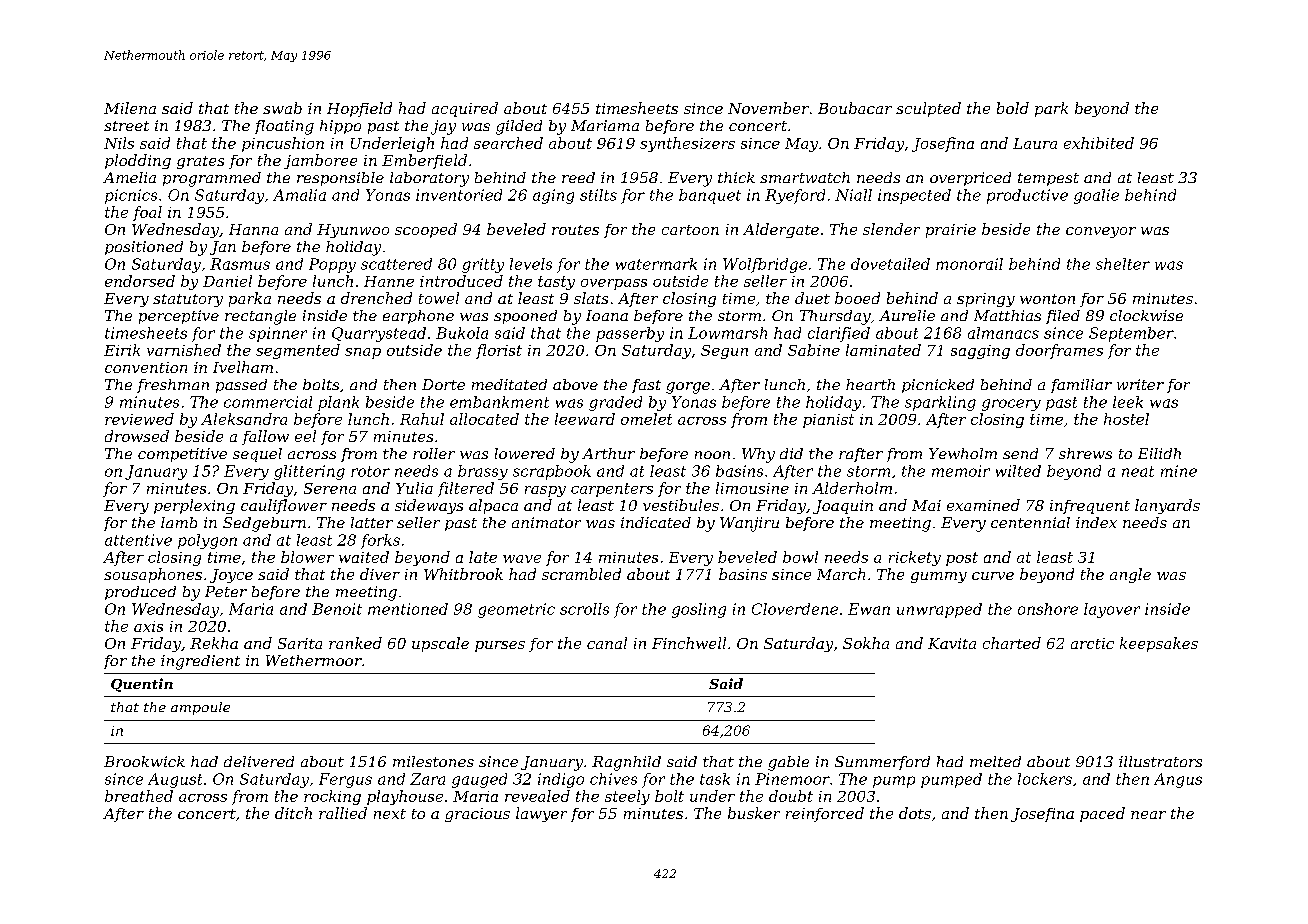 The width and height of the screenshot is (1308, 924). I want to click on overpass, so click(614, 284).
